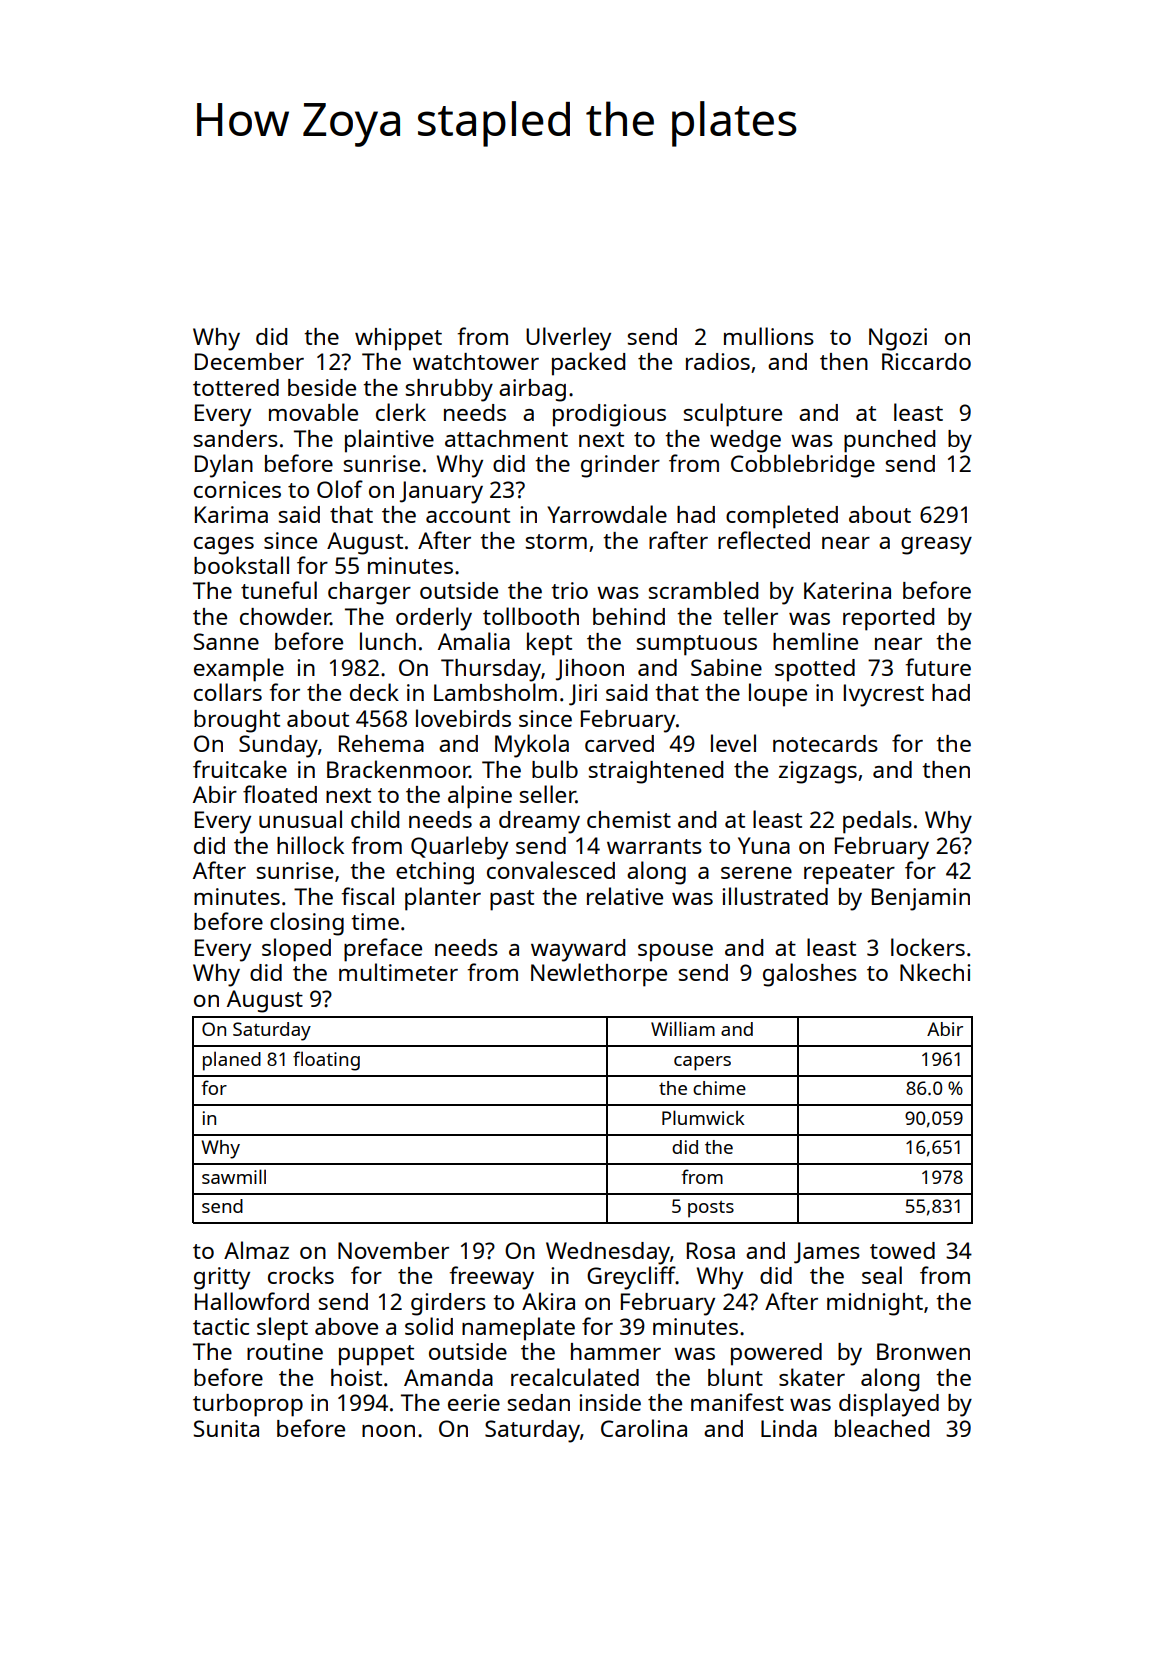 The image size is (1165, 1654). What do you see at coordinates (803, 466) in the screenshot?
I see `Cobblebridge` at bounding box center [803, 466].
